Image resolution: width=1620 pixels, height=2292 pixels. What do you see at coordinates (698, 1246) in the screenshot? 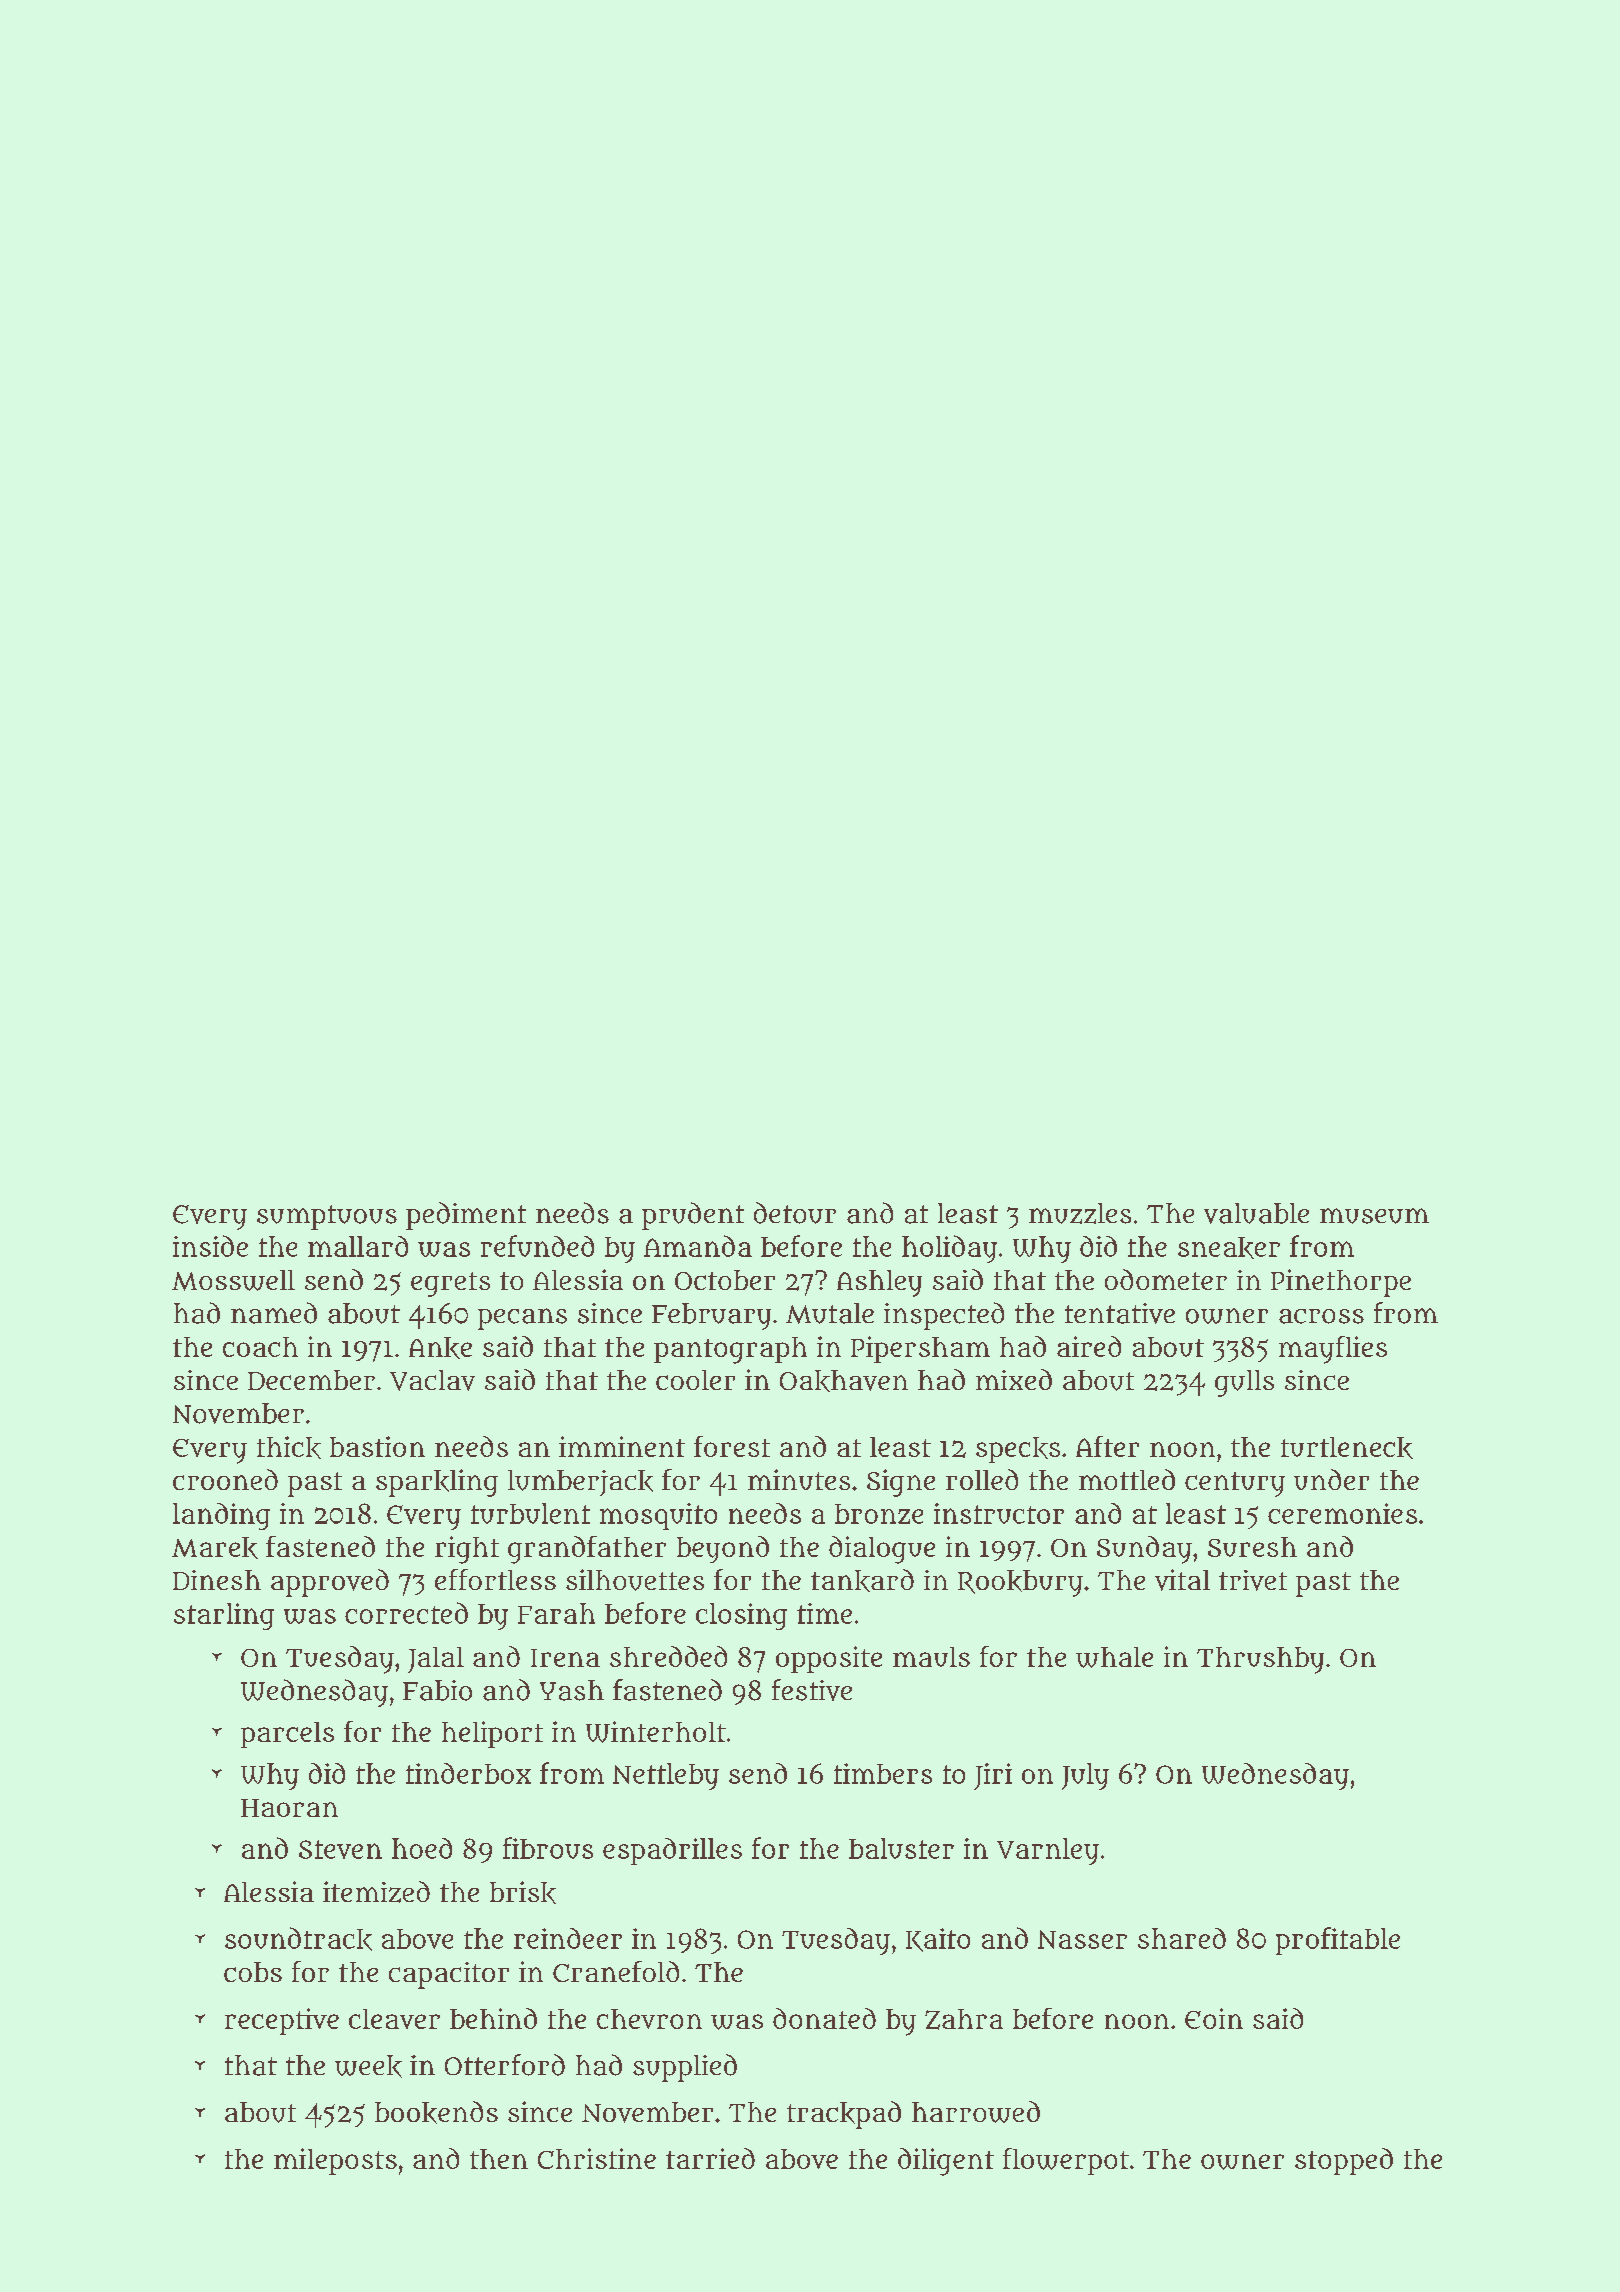
I see `Amanda` at bounding box center [698, 1246].
